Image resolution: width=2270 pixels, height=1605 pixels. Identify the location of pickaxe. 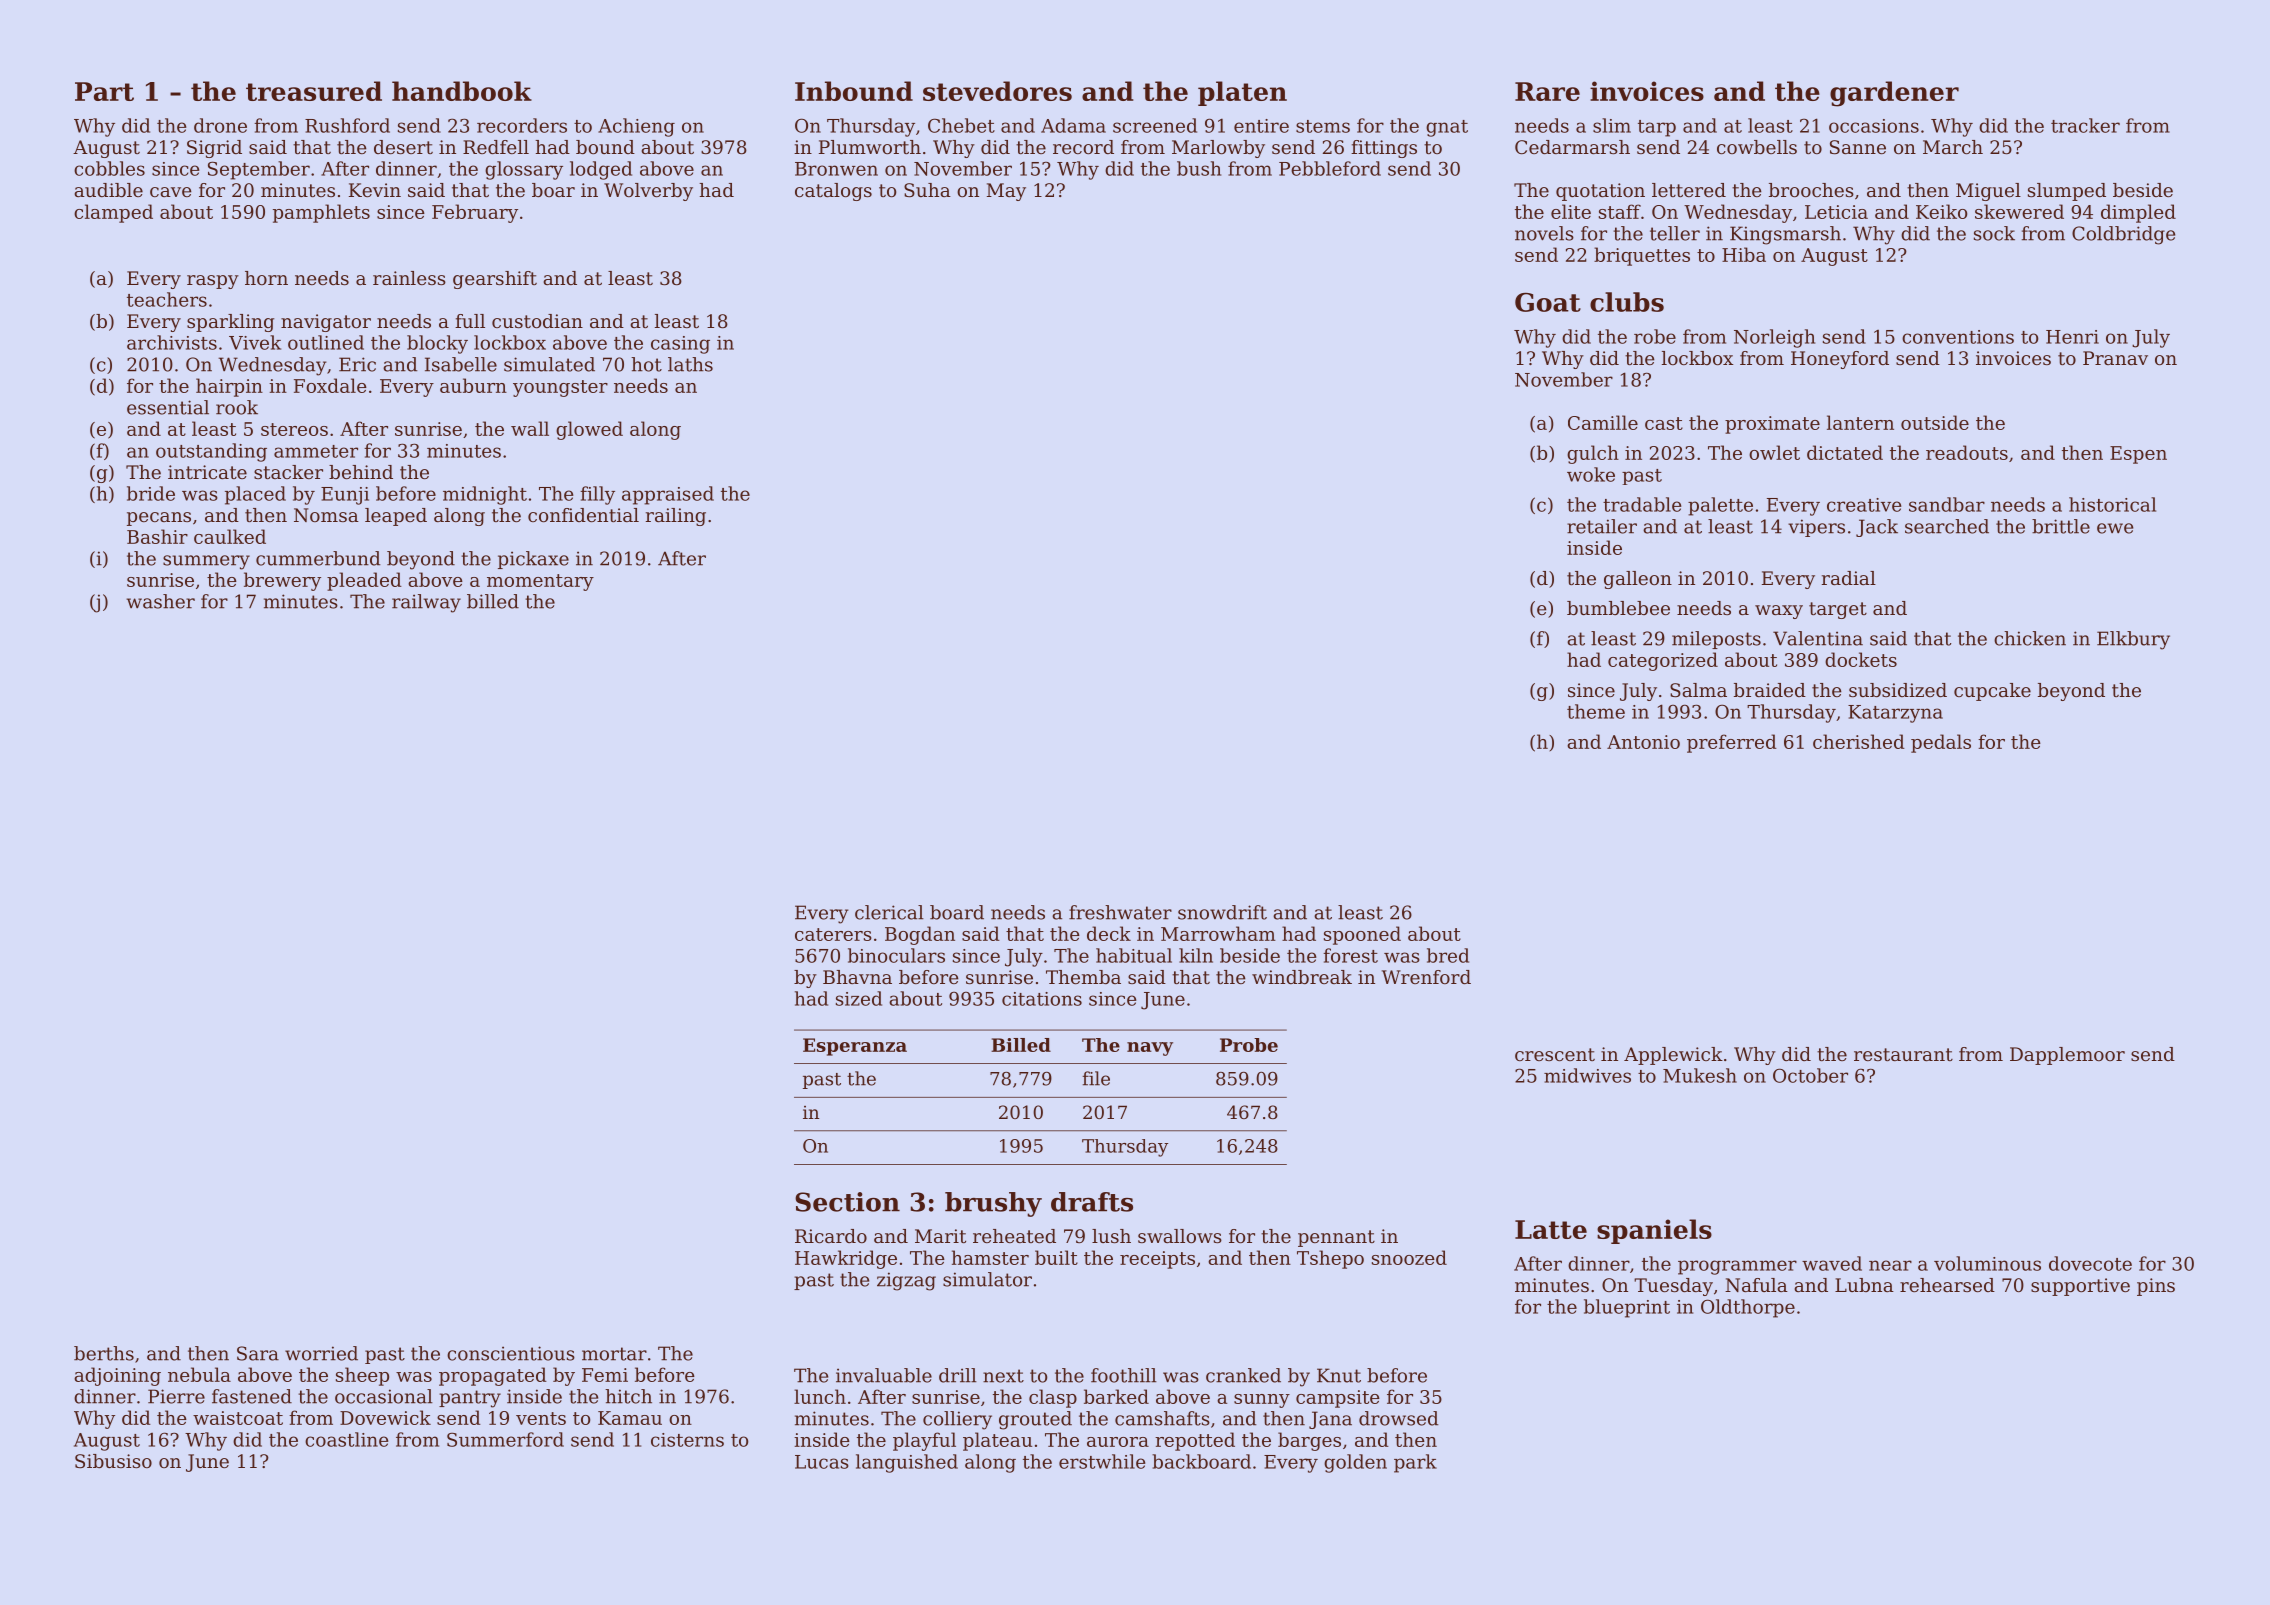
(533, 560).
